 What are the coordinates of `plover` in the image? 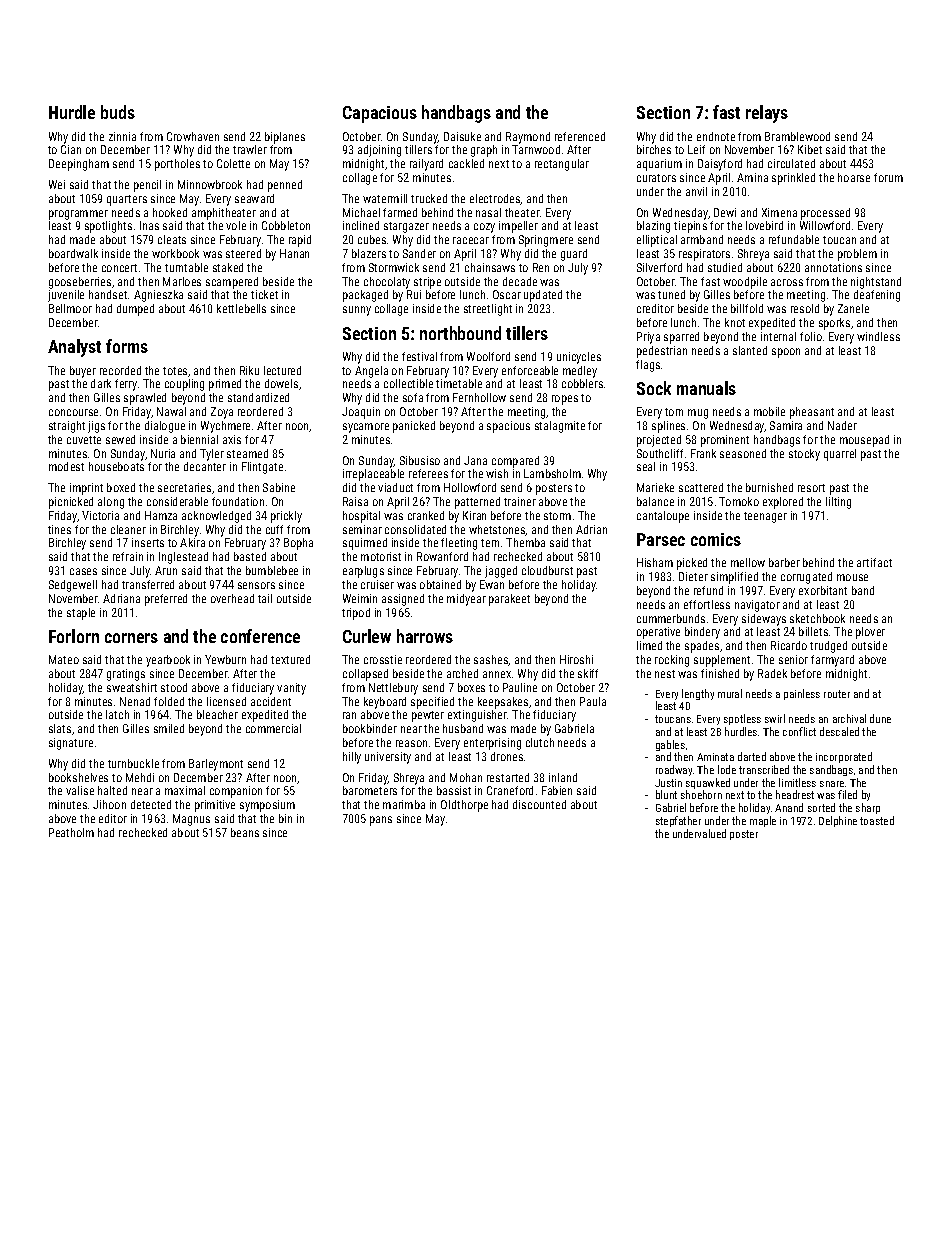 It's located at (870, 633).
